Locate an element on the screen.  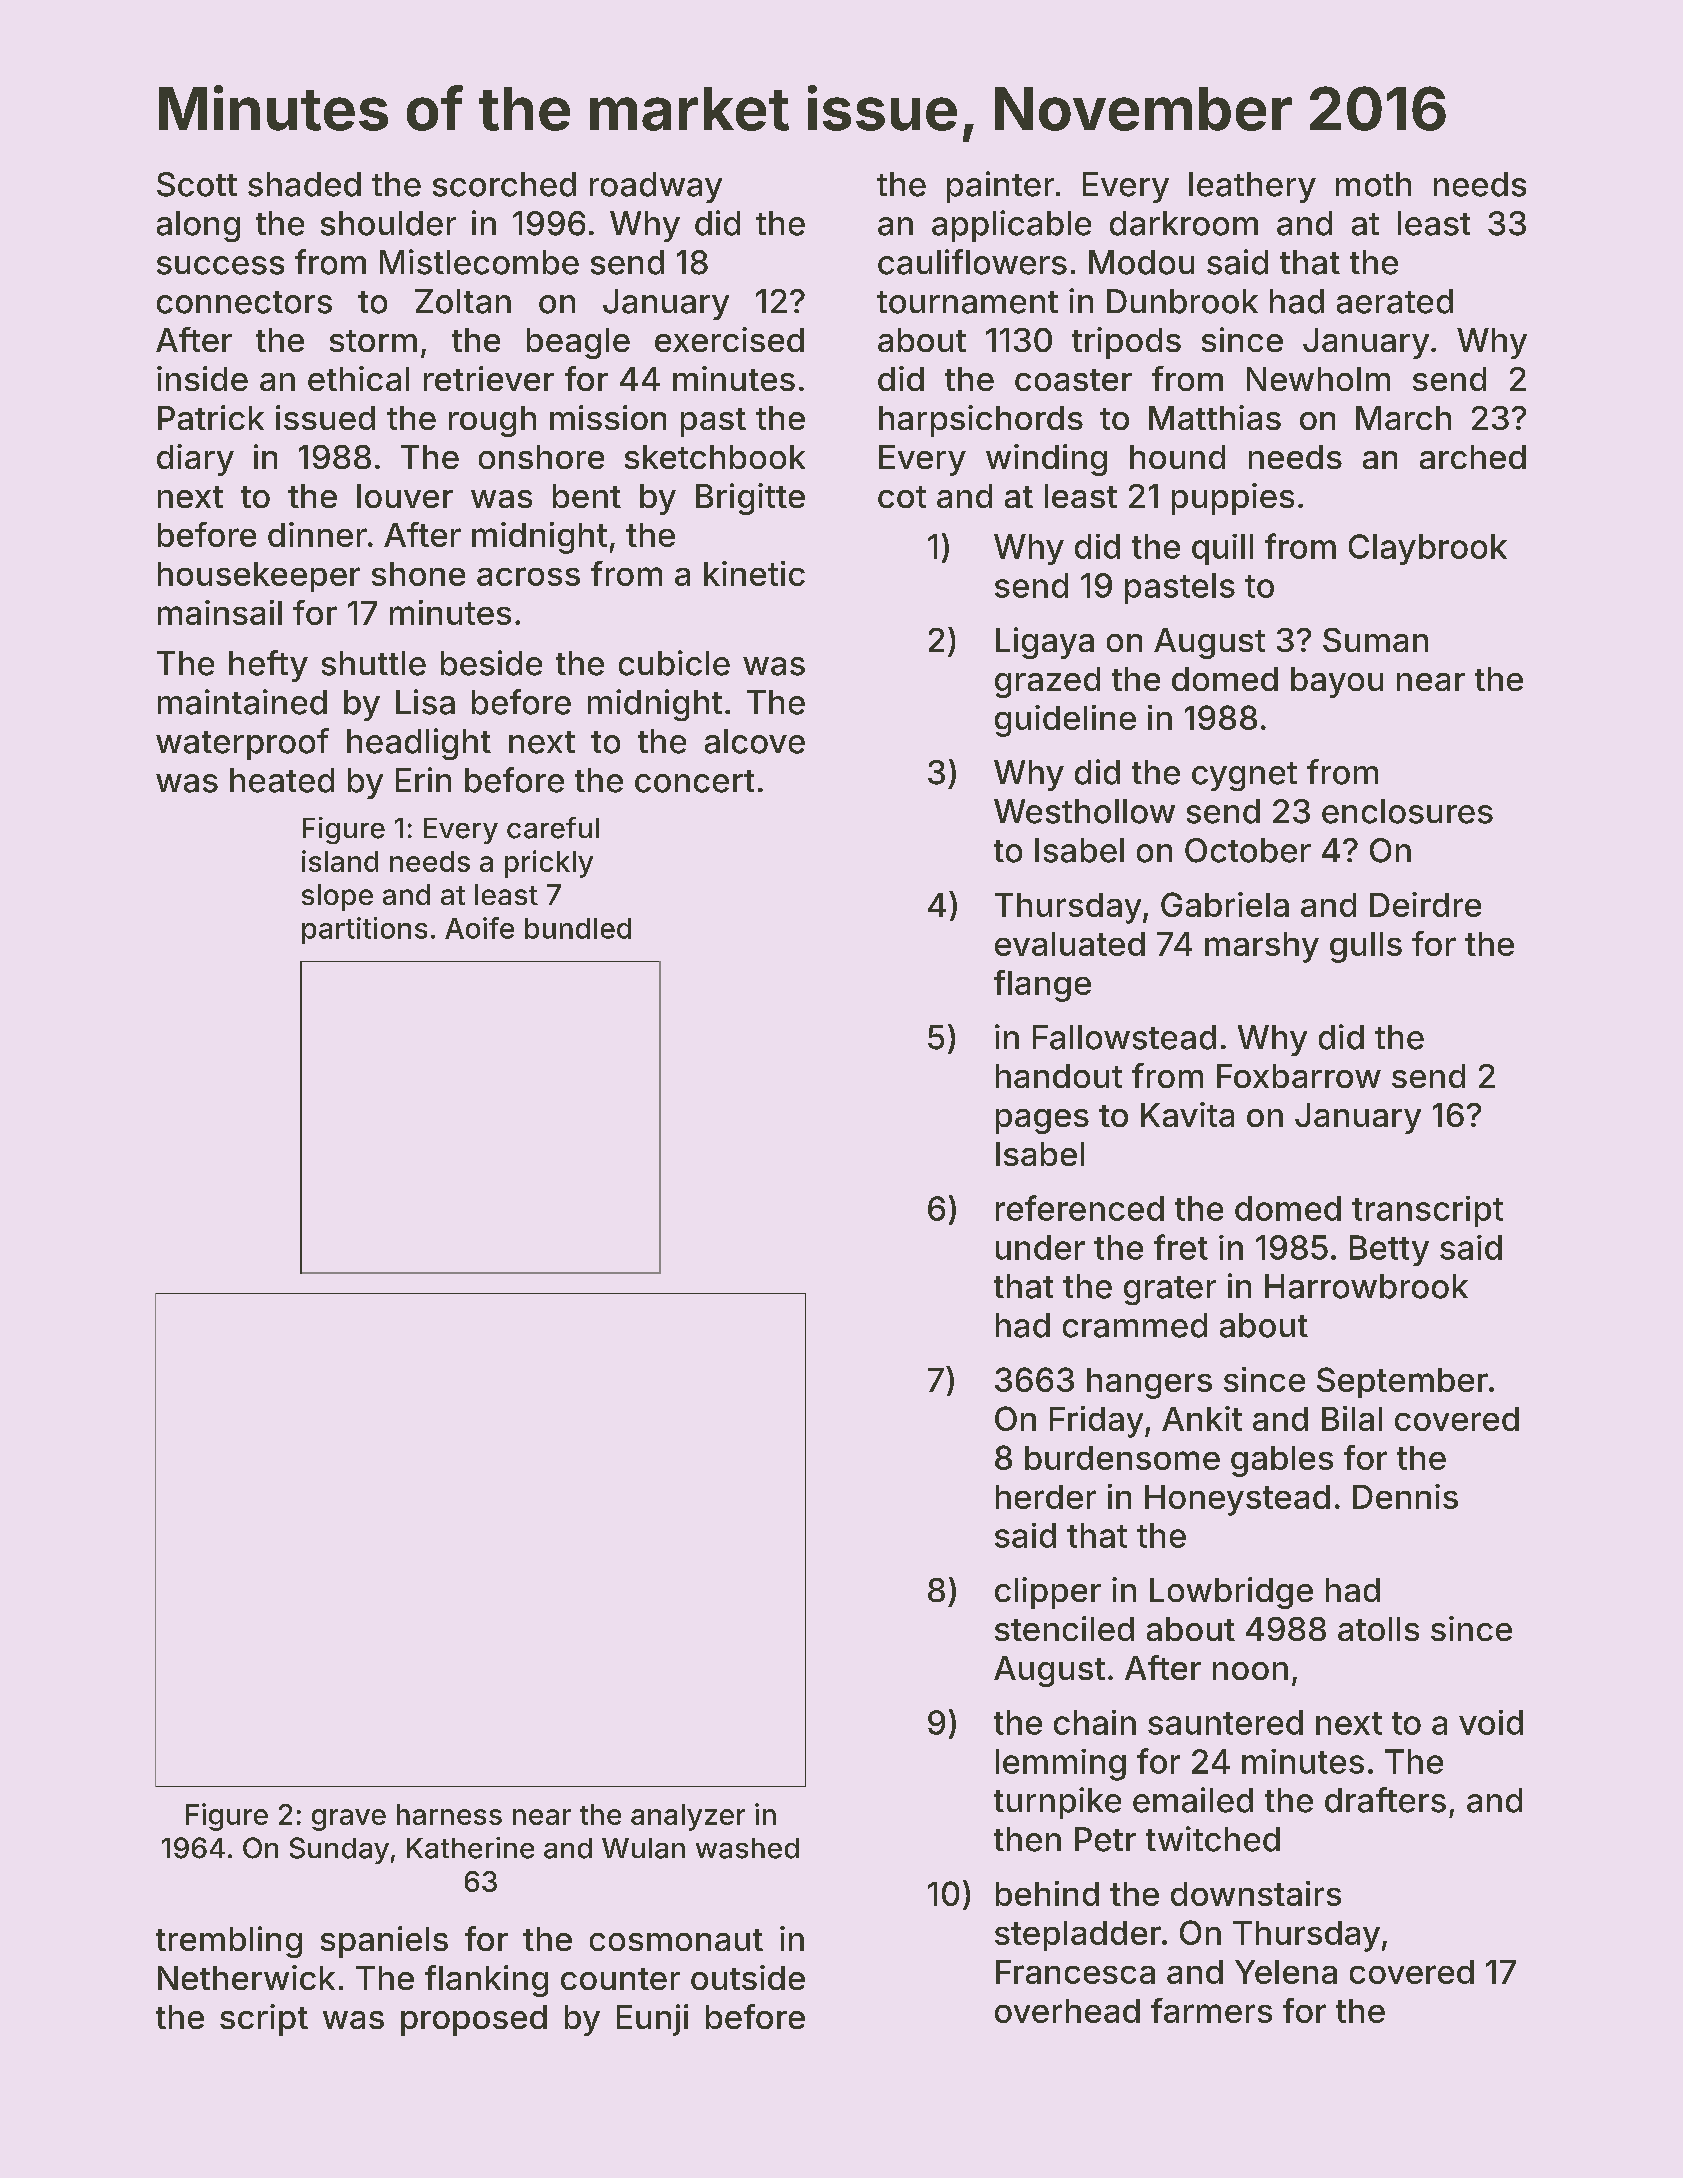
Wulan is located at coordinates (643, 1848).
